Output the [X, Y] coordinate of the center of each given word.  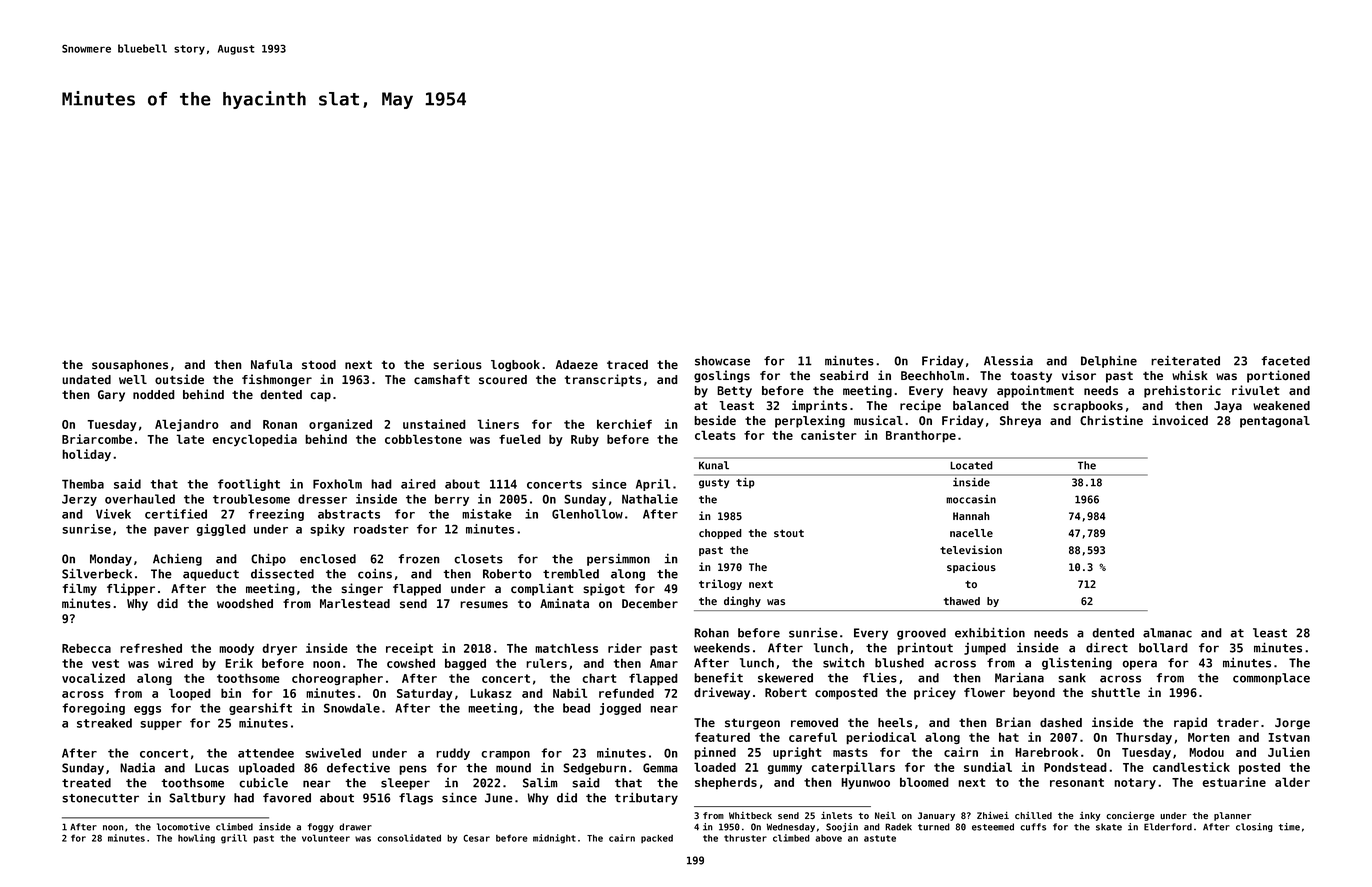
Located [971, 465]
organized [340, 425]
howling [196, 839]
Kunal [714, 465]
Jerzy [79, 500]
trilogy [720, 584]
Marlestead [355, 604]
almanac [1167, 633]
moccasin [971, 499]
